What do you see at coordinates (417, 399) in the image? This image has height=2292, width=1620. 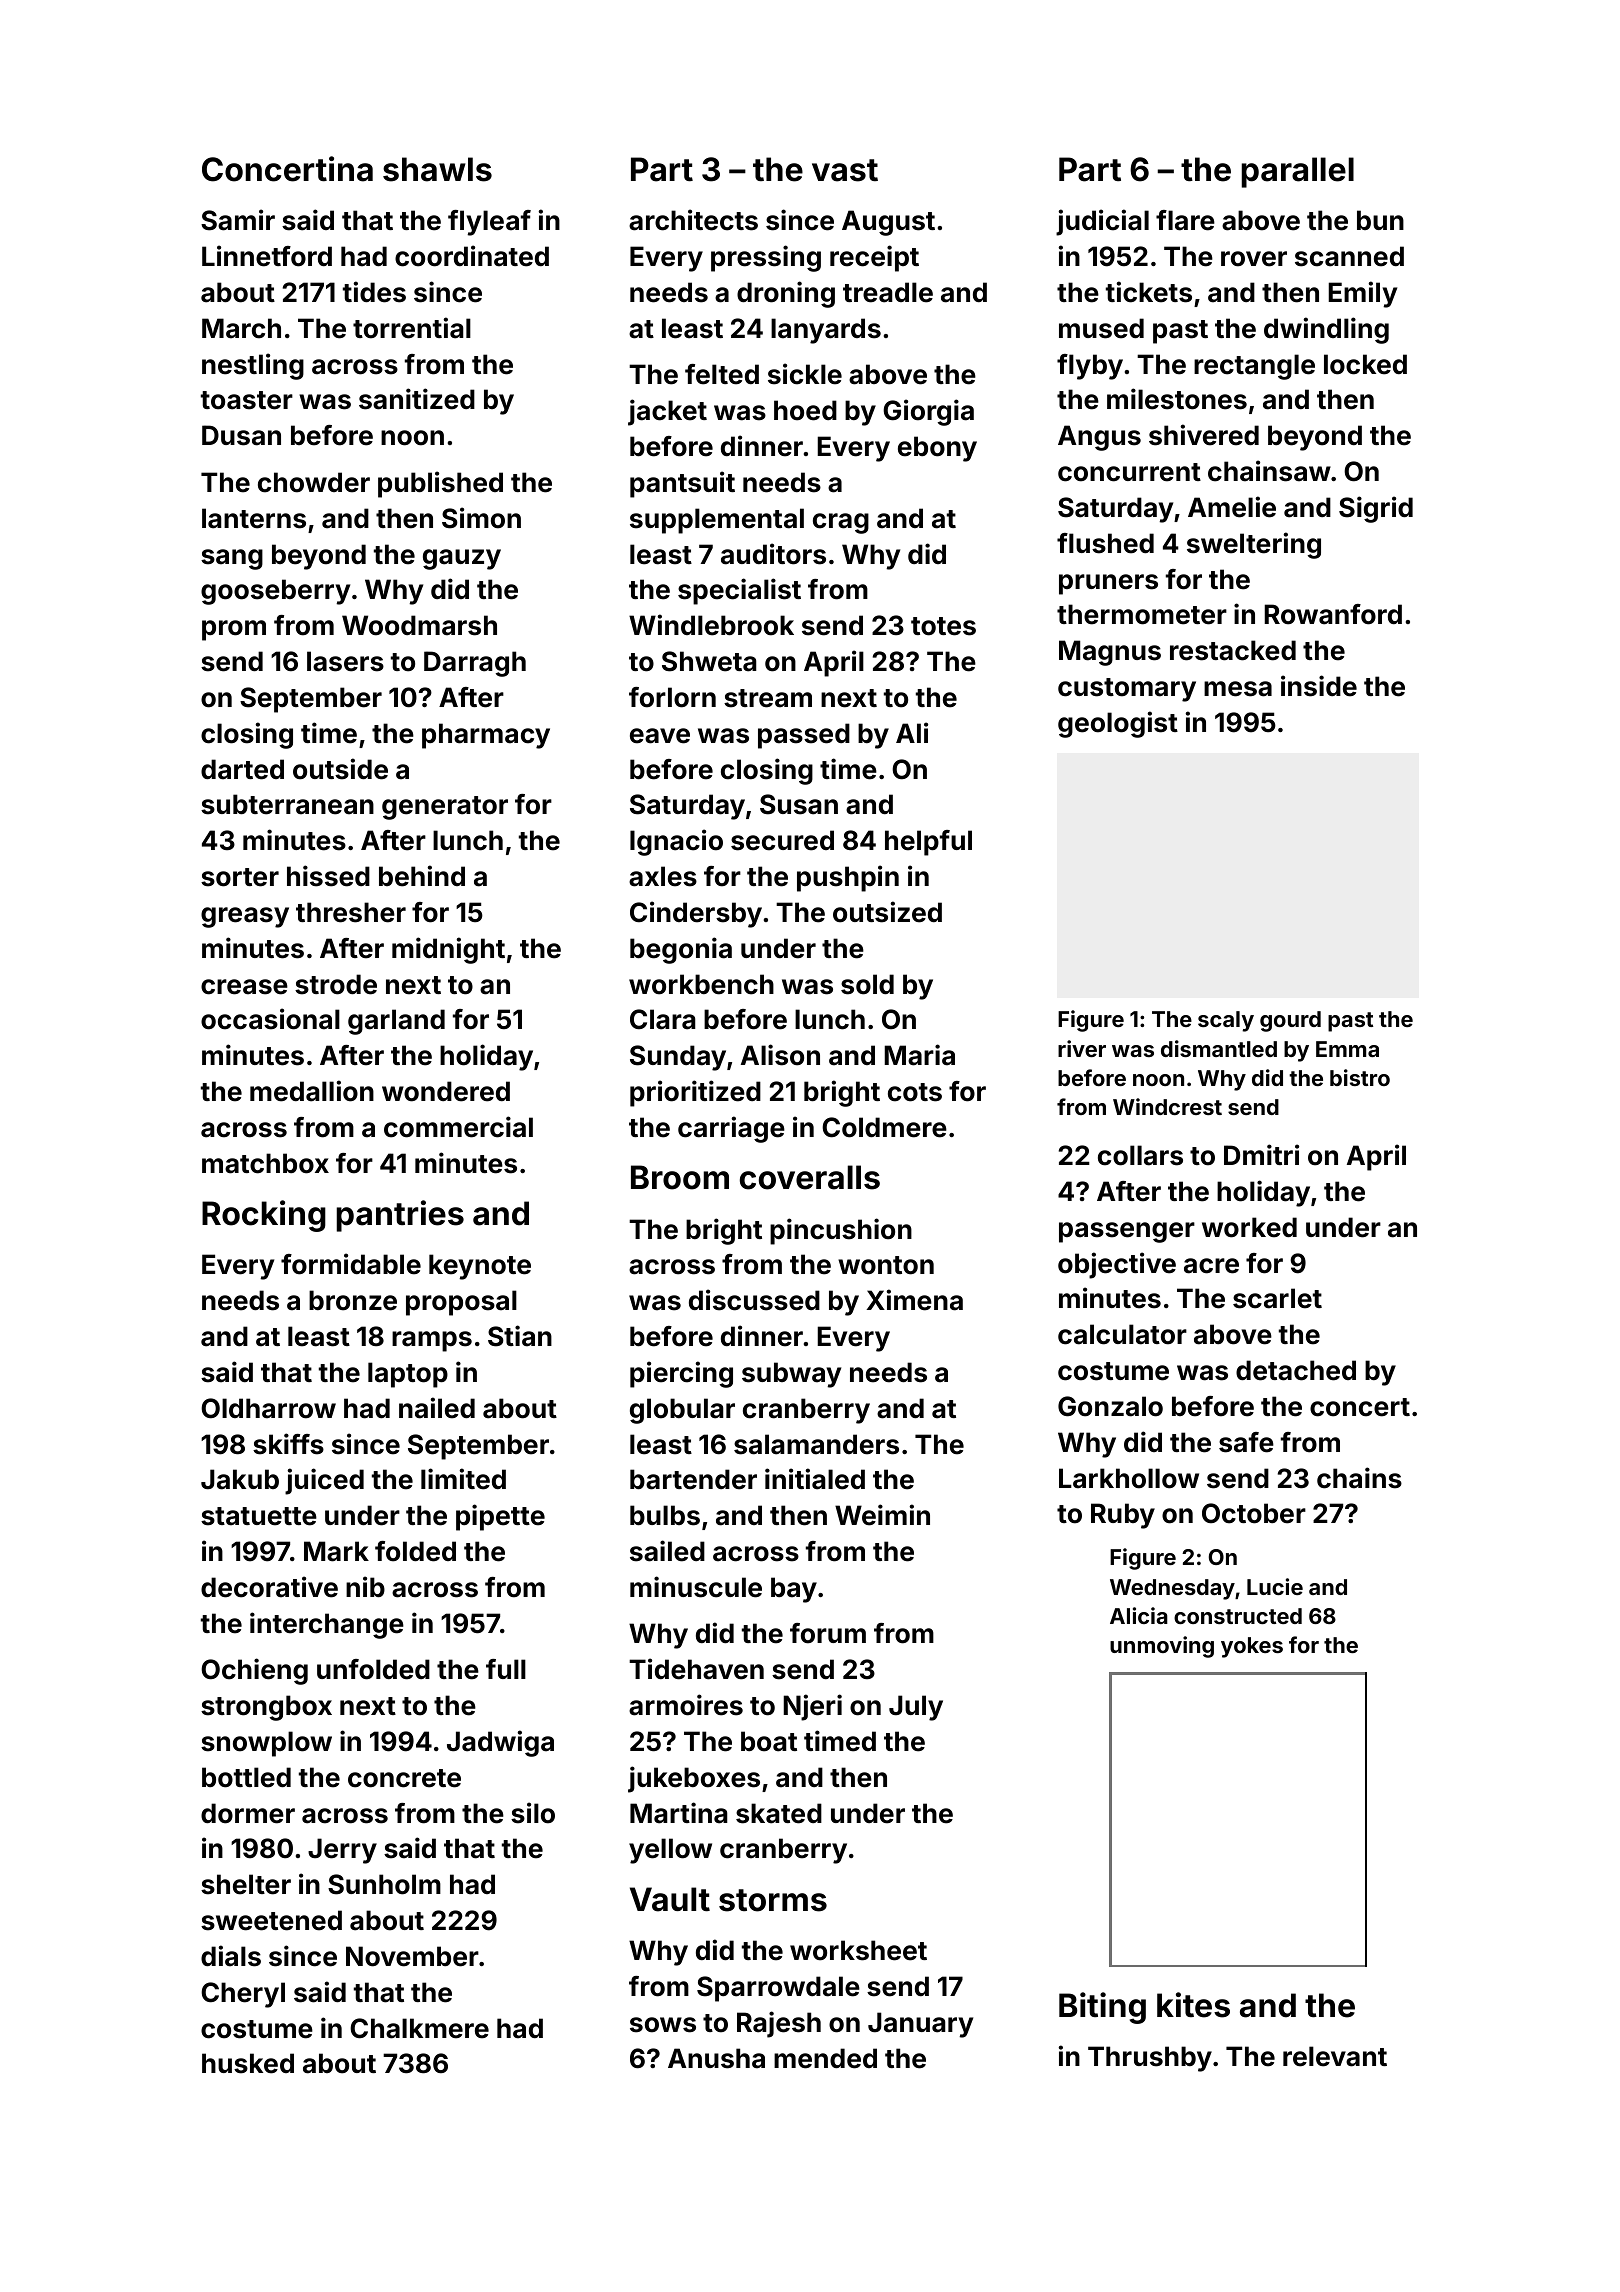 I see `sanitized` at bounding box center [417, 399].
